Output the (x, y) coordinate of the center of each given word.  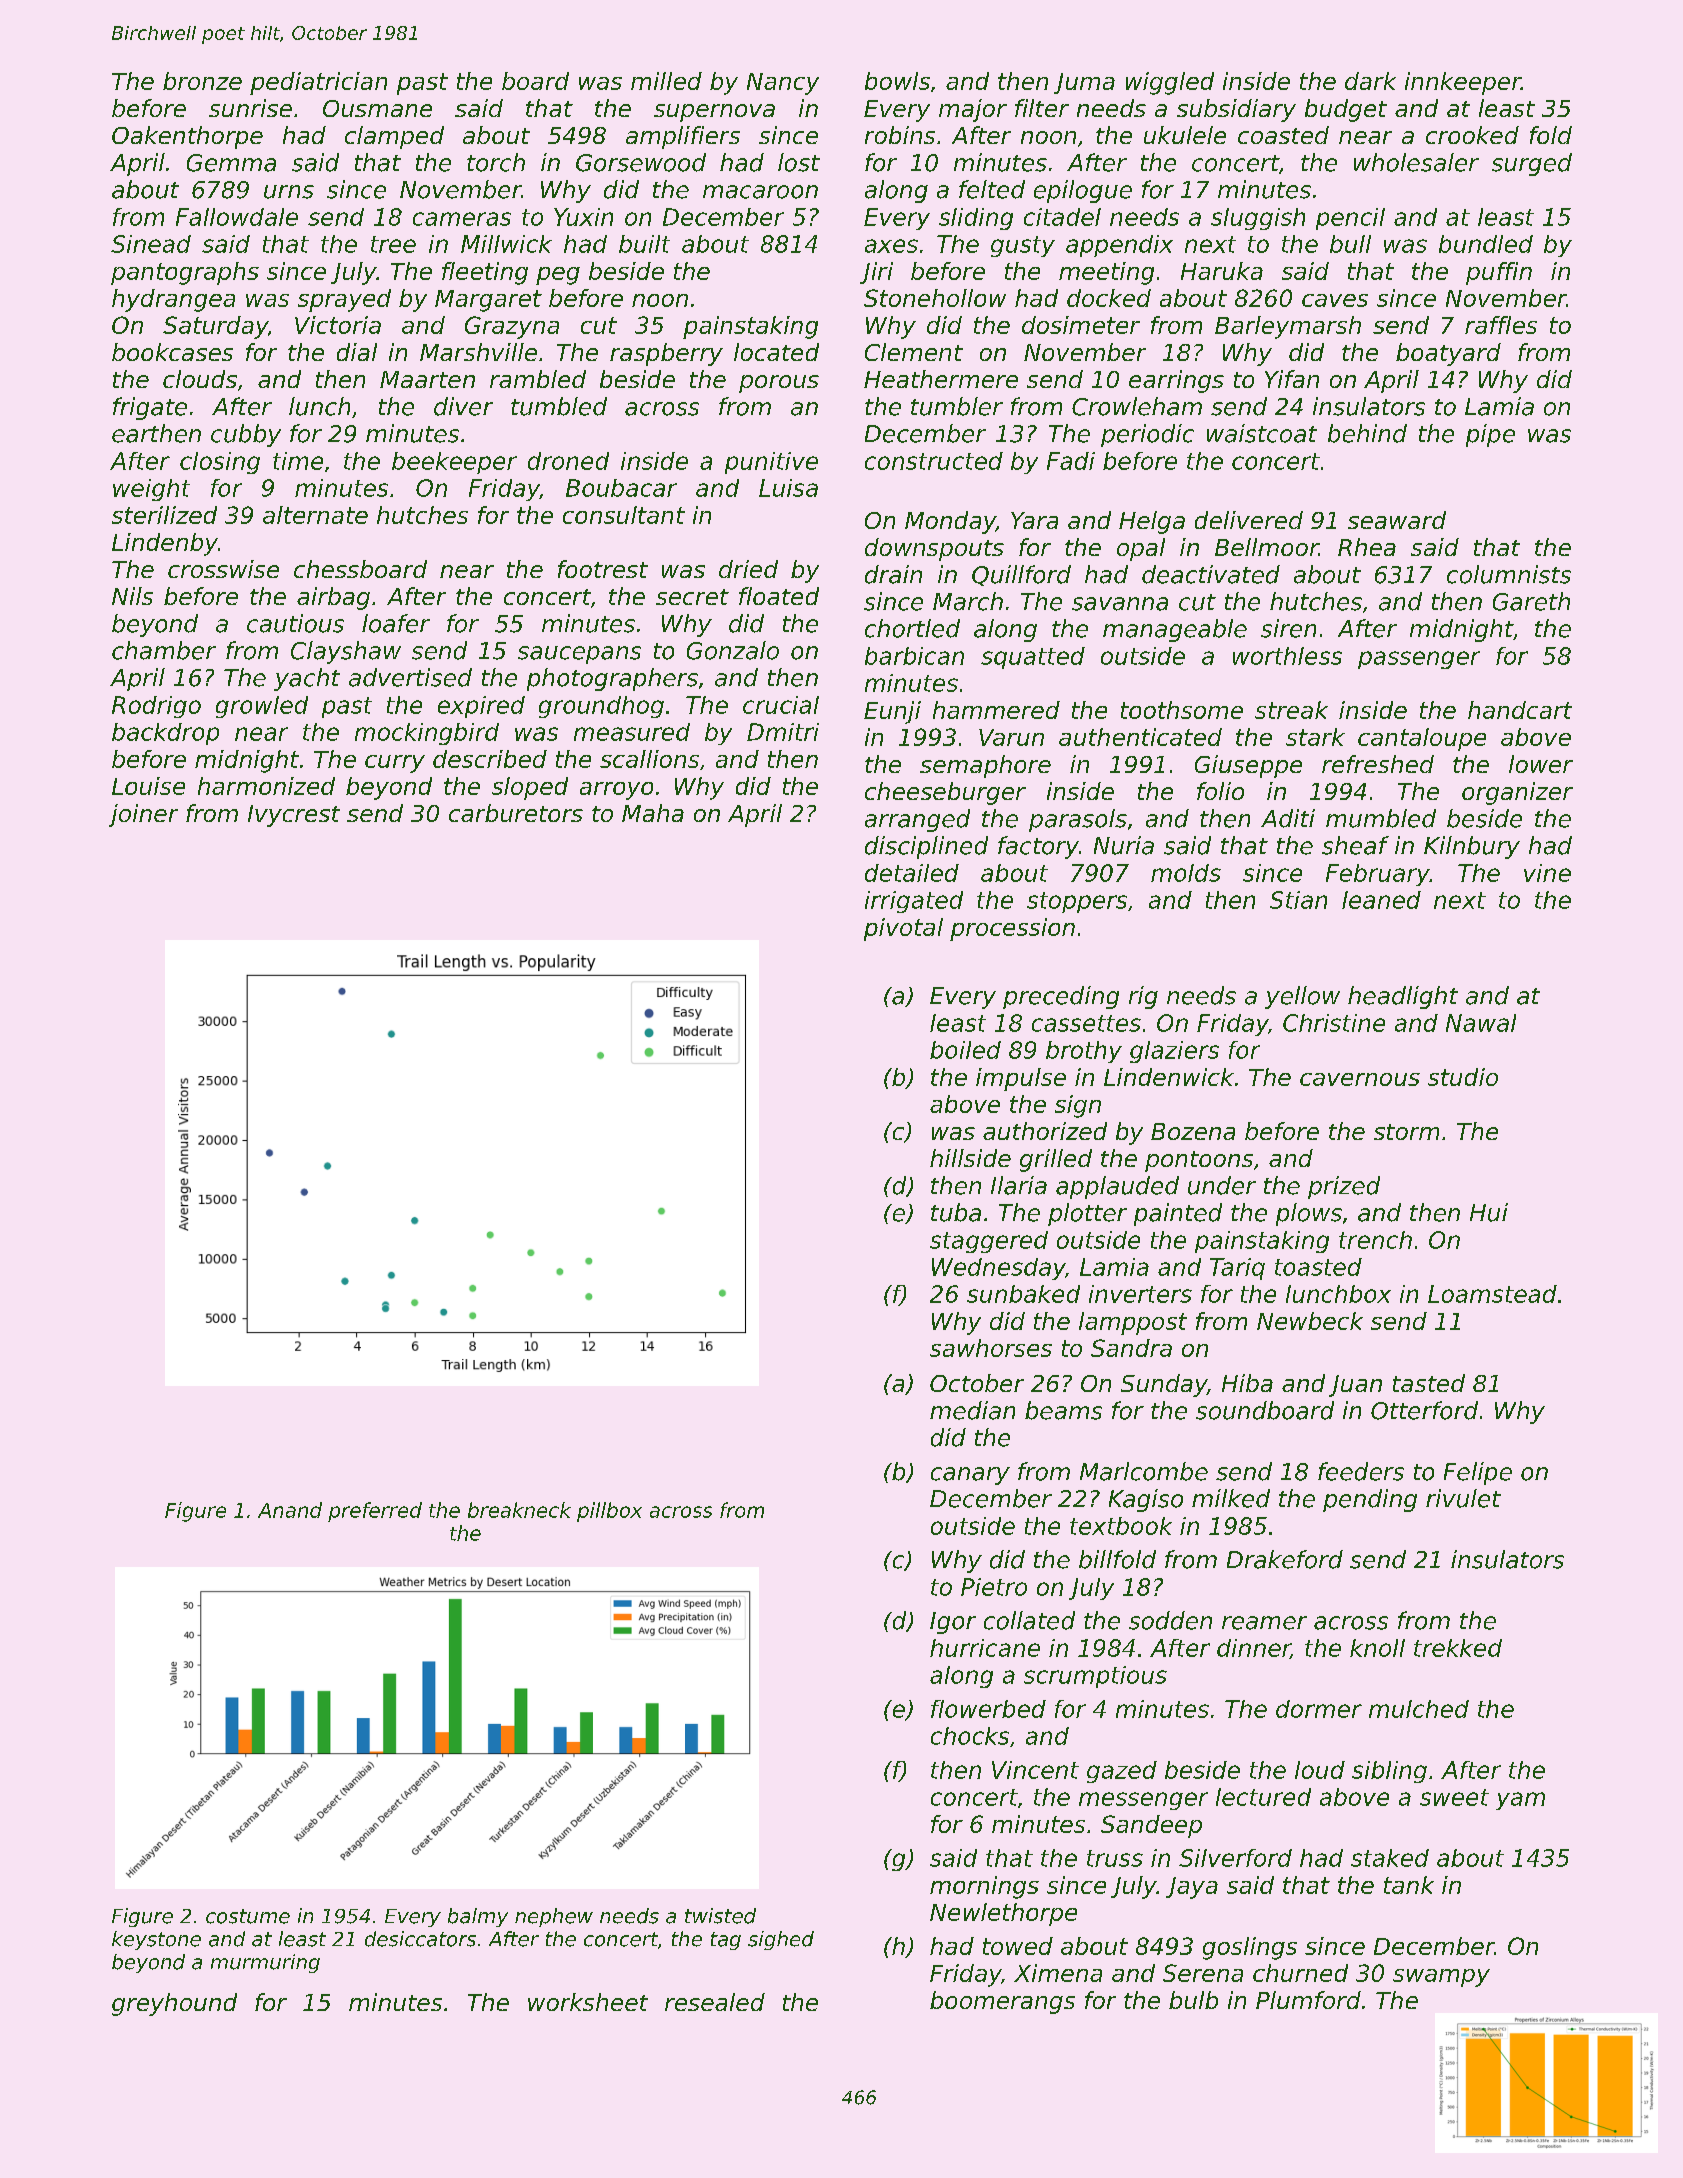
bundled (1486, 244)
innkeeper (1463, 83)
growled (262, 707)
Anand (290, 1510)
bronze (202, 81)
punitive (771, 463)
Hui (1489, 1212)
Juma (1084, 83)
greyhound (174, 2004)
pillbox (609, 1512)
